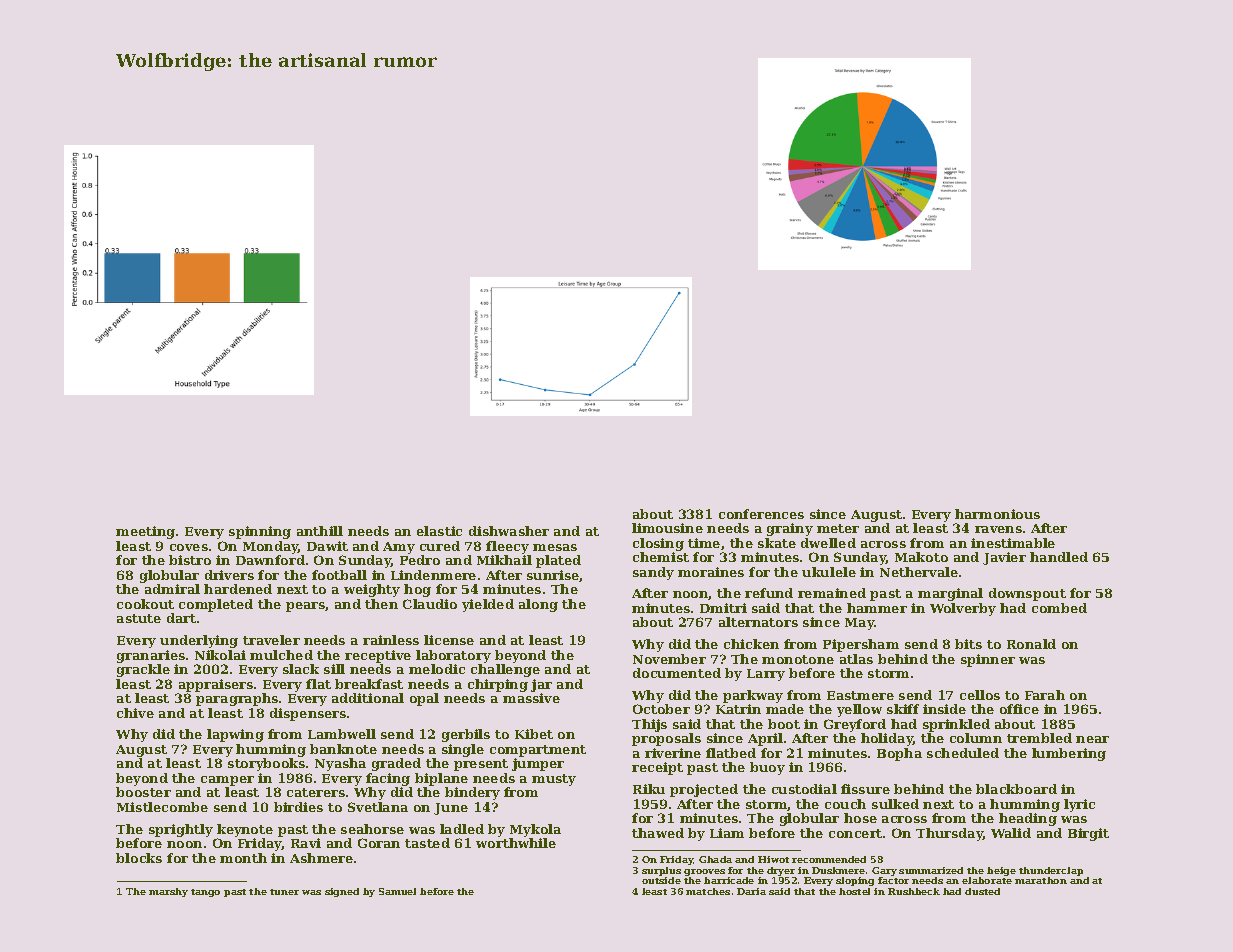 This page has height=952, width=1233. What do you see at coordinates (538, 605) in the page?
I see `along` at bounding box center [538, 605].
